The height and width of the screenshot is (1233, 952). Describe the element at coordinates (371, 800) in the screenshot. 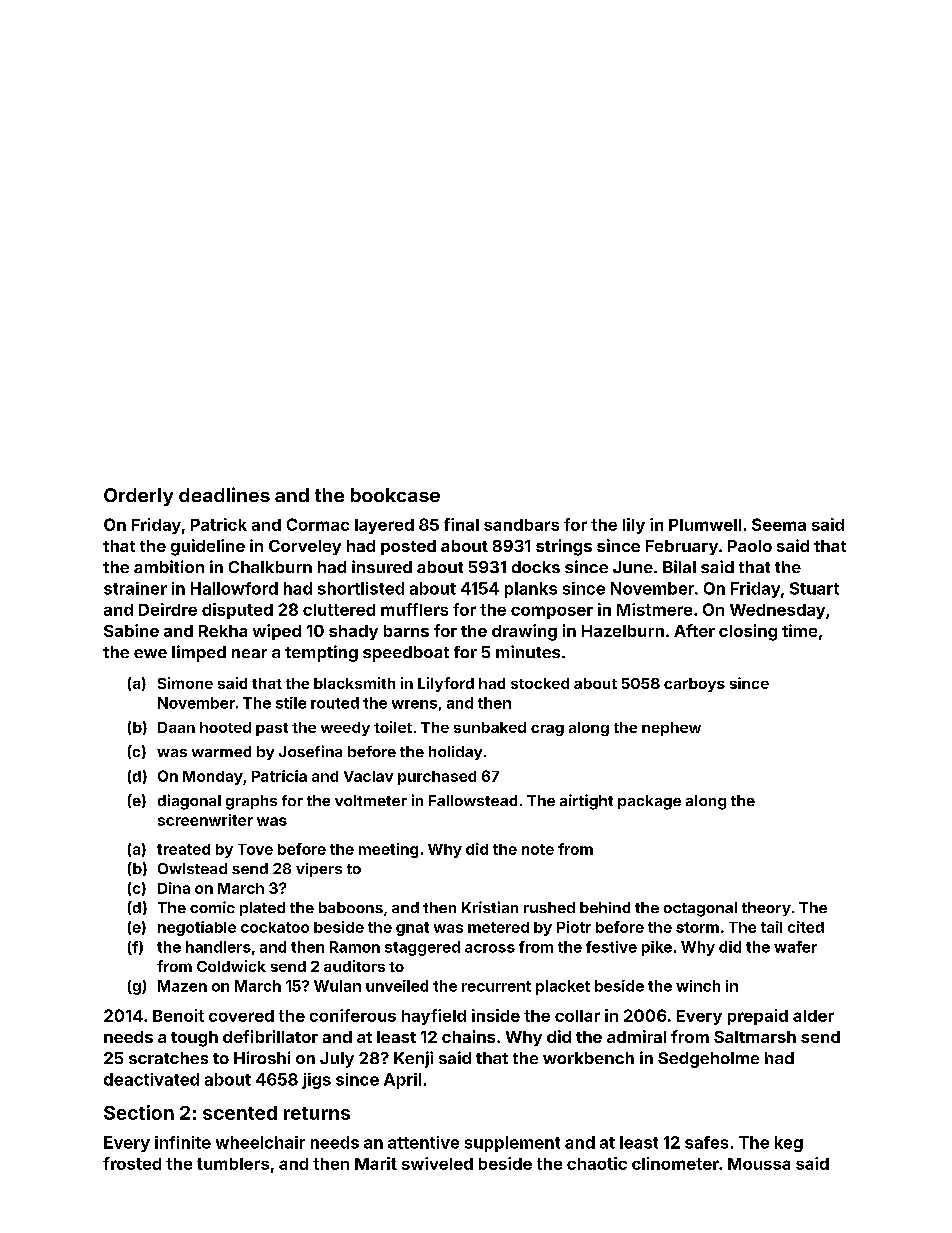

I see `voltmeter` at that location.
